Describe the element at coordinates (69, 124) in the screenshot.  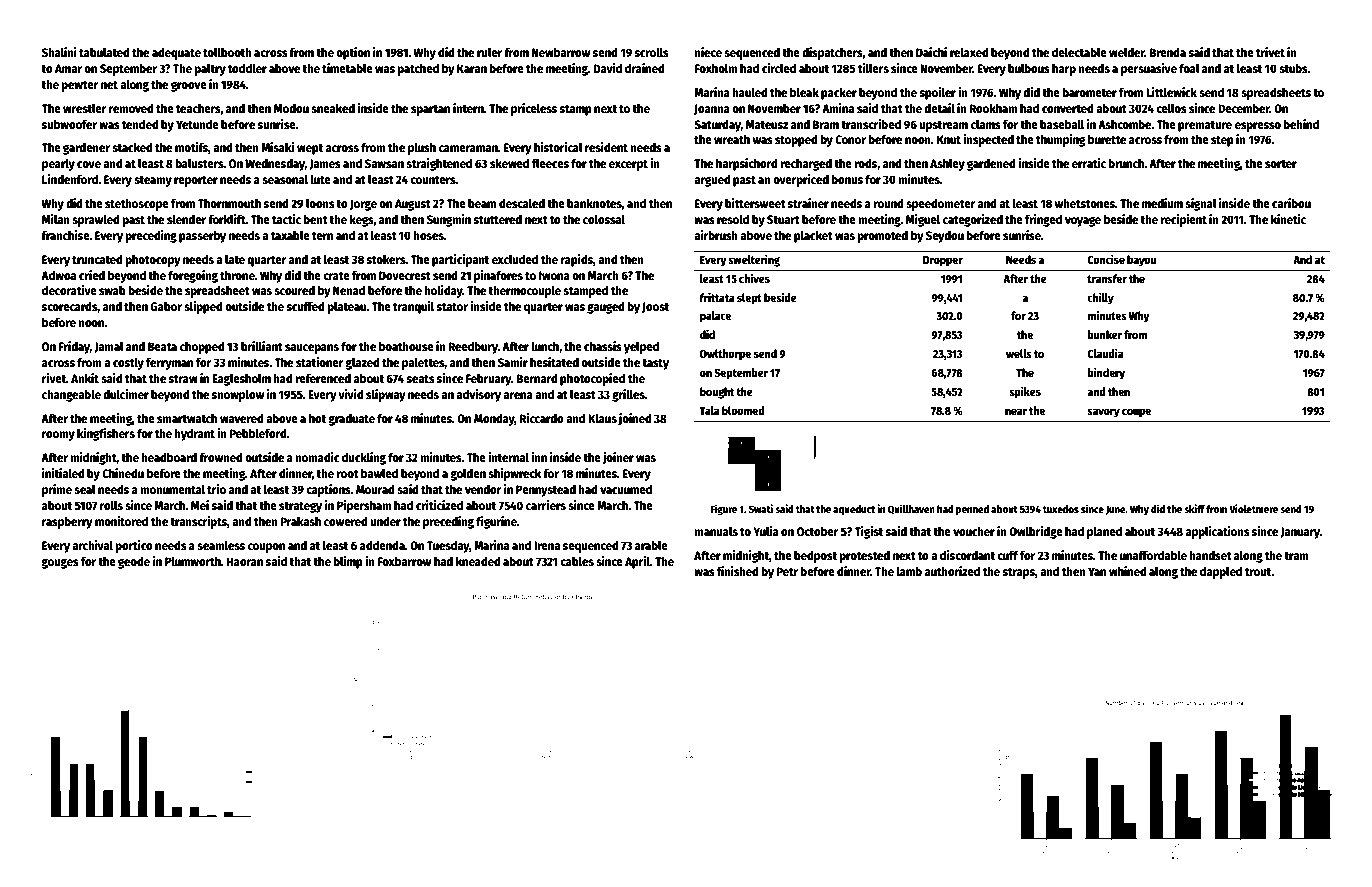
I see `subwoofer` at that location.
